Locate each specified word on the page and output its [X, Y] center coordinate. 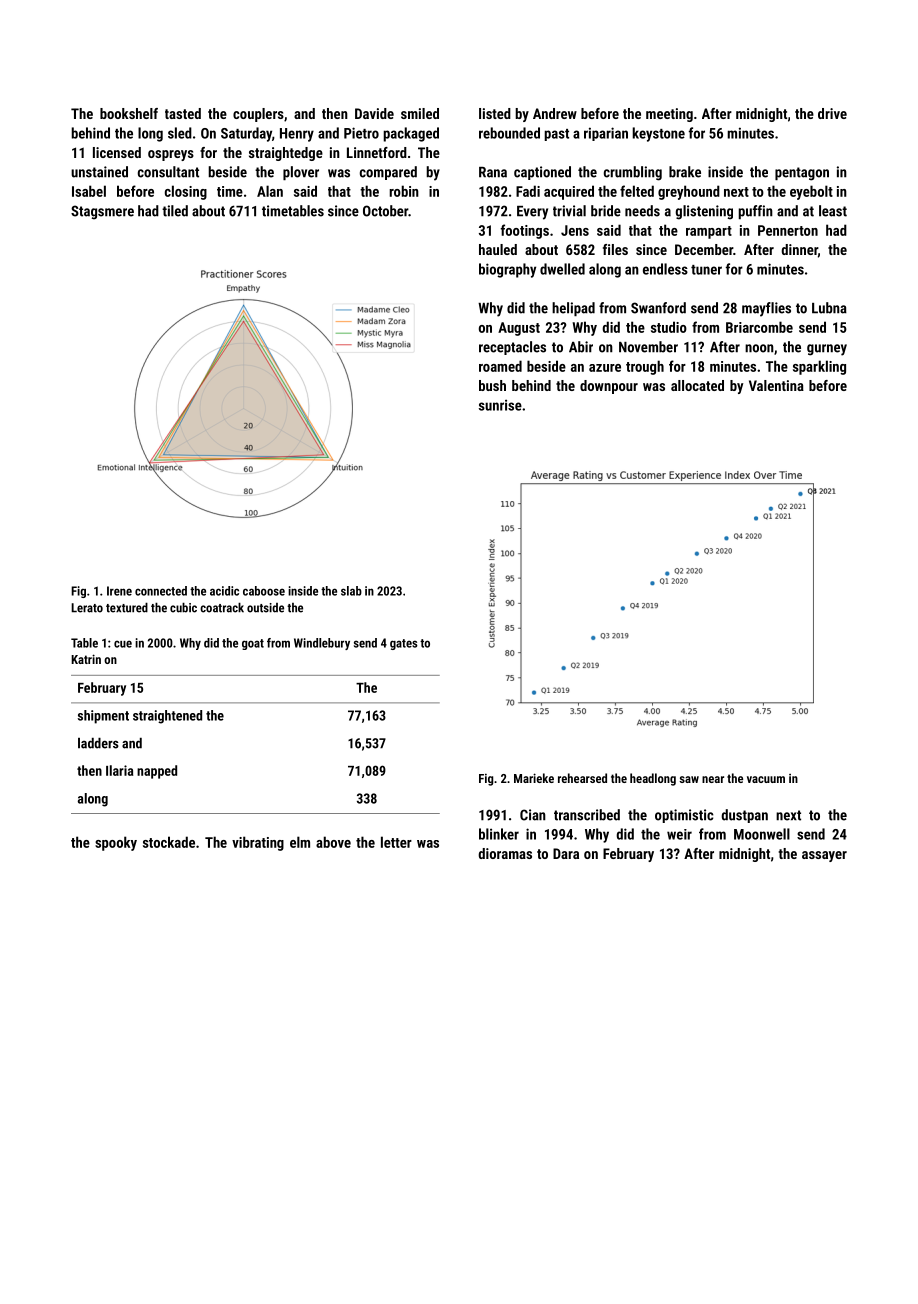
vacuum [766, 779]
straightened [167, 717]
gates [404, 644]
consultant [168, 172]
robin [404, 191]
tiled [175, 211]
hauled [498, 249]
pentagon [802, 174]
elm [300, 842]
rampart [709, 232]
